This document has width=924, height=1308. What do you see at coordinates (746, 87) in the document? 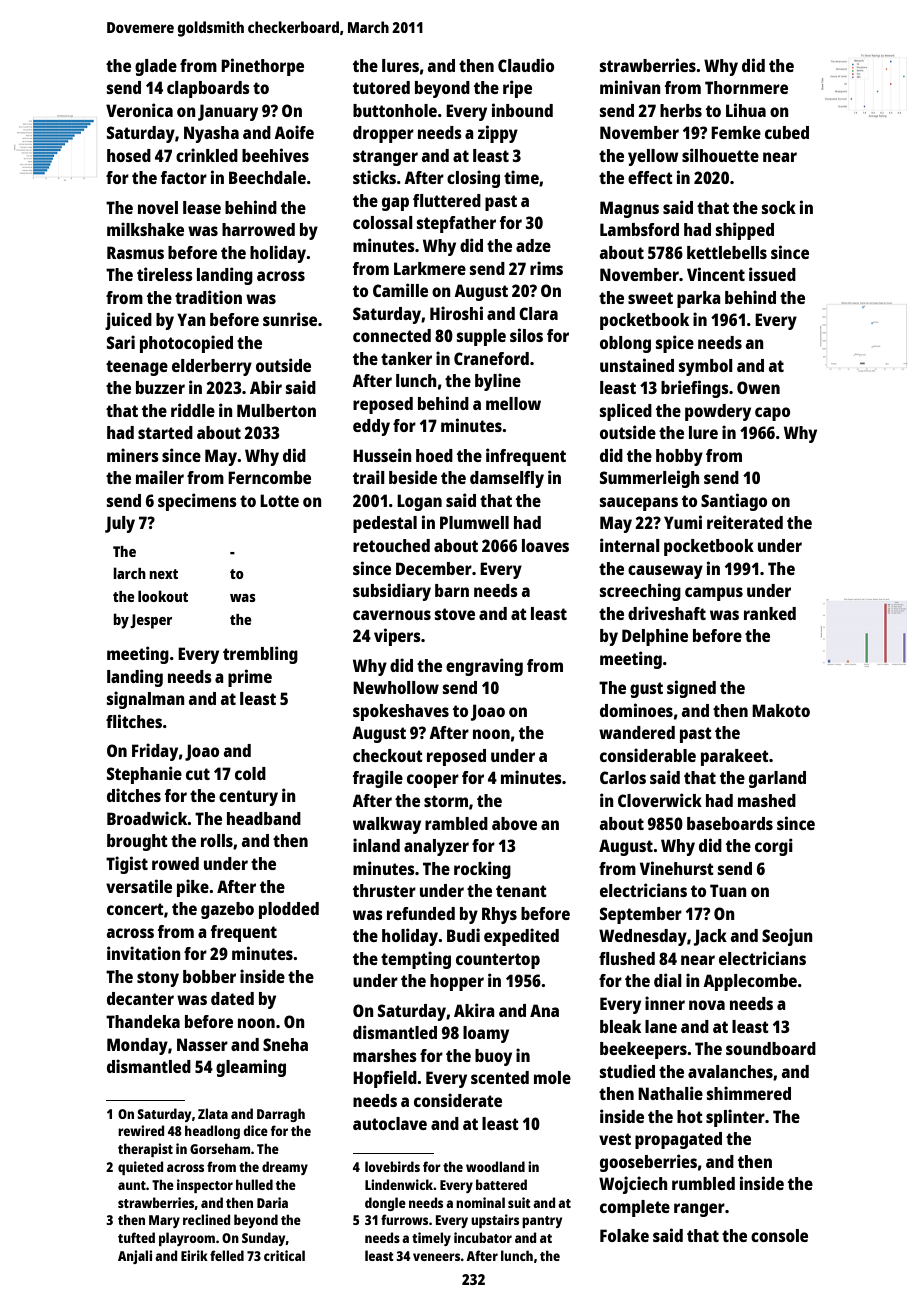
I see `Thornmere` at bounding box center [746, 87].
